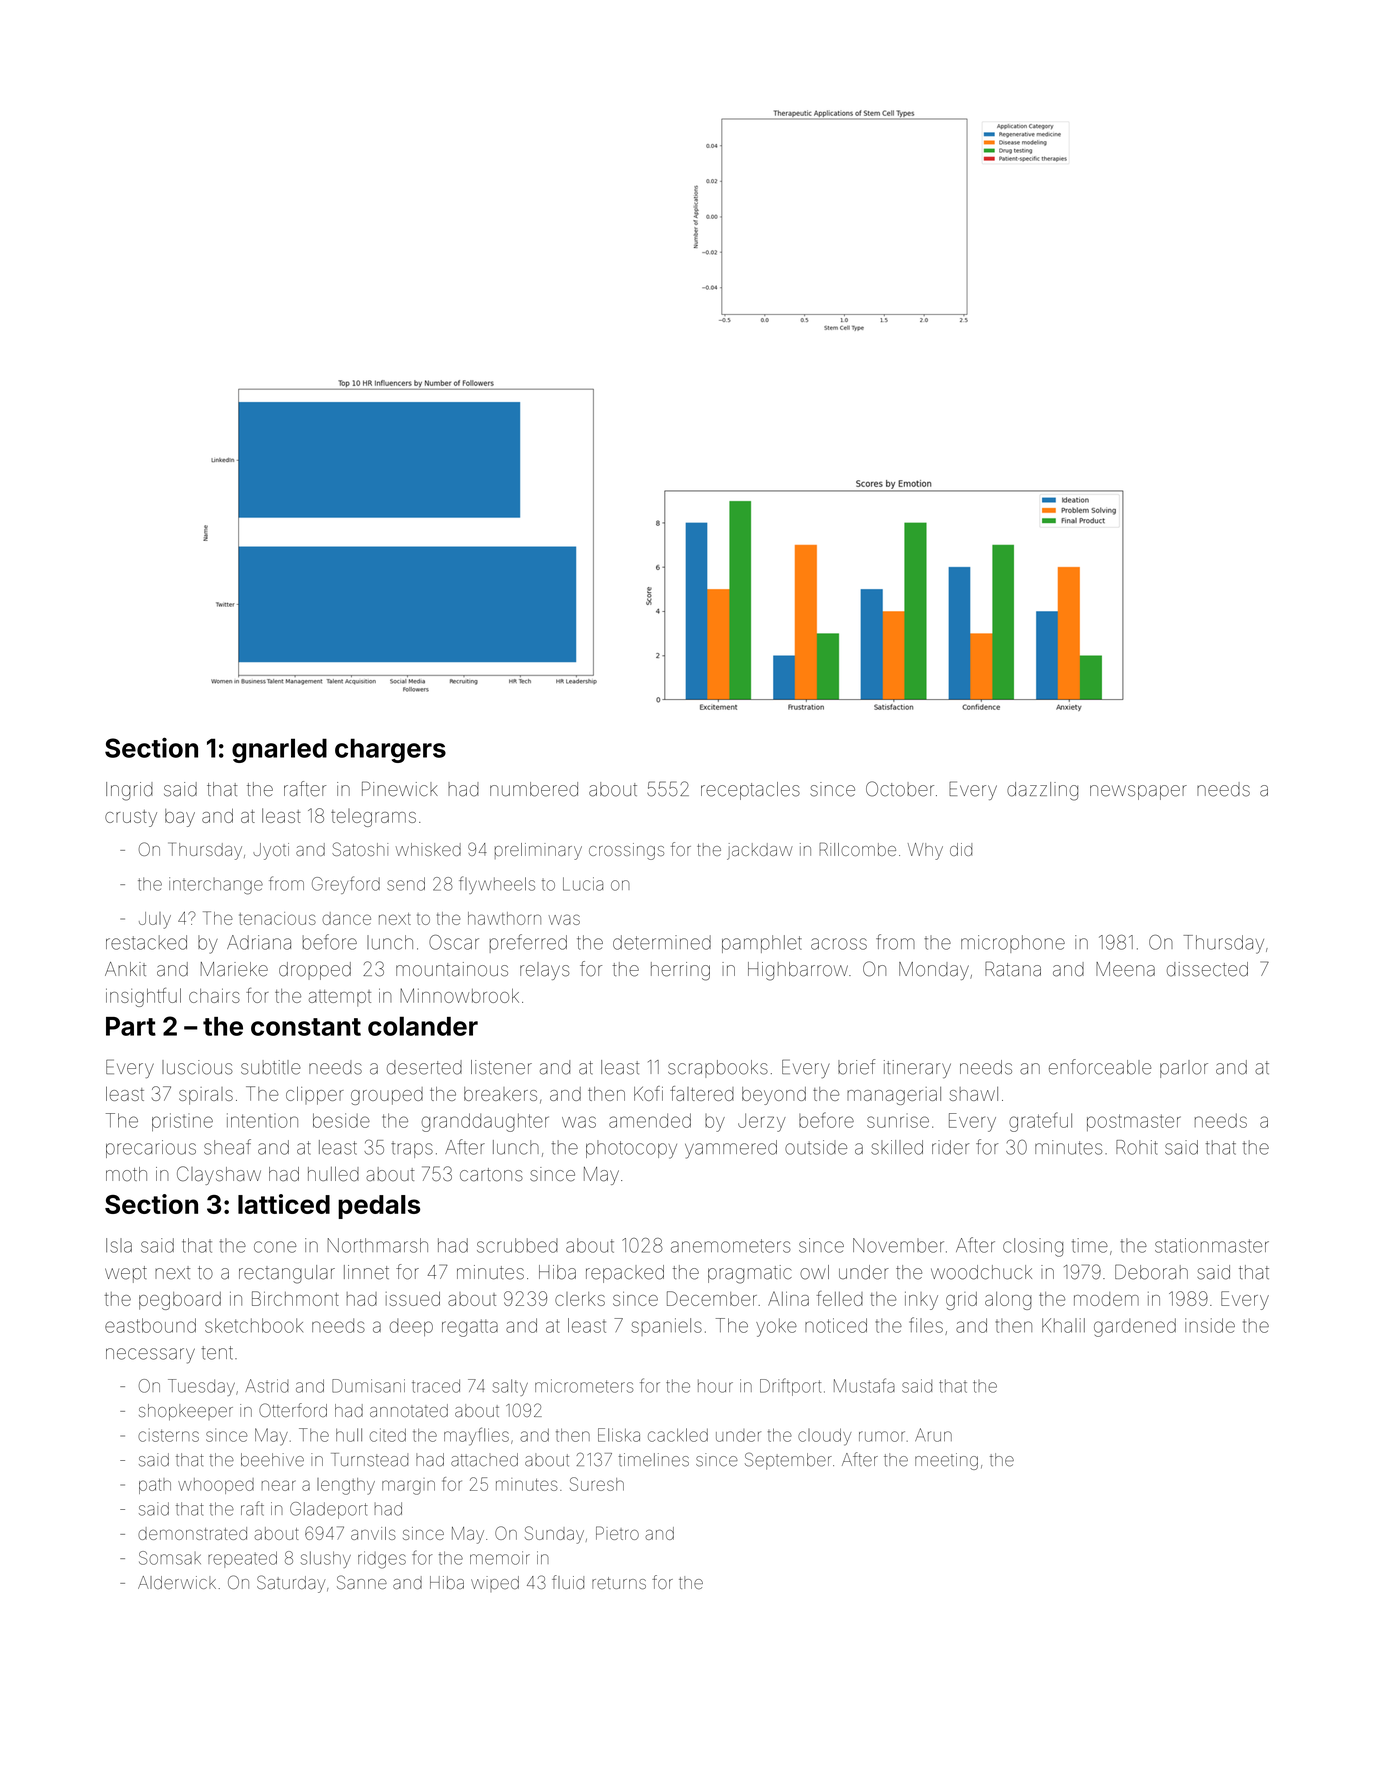  I want to click on gnarled, so click(279, 750).
